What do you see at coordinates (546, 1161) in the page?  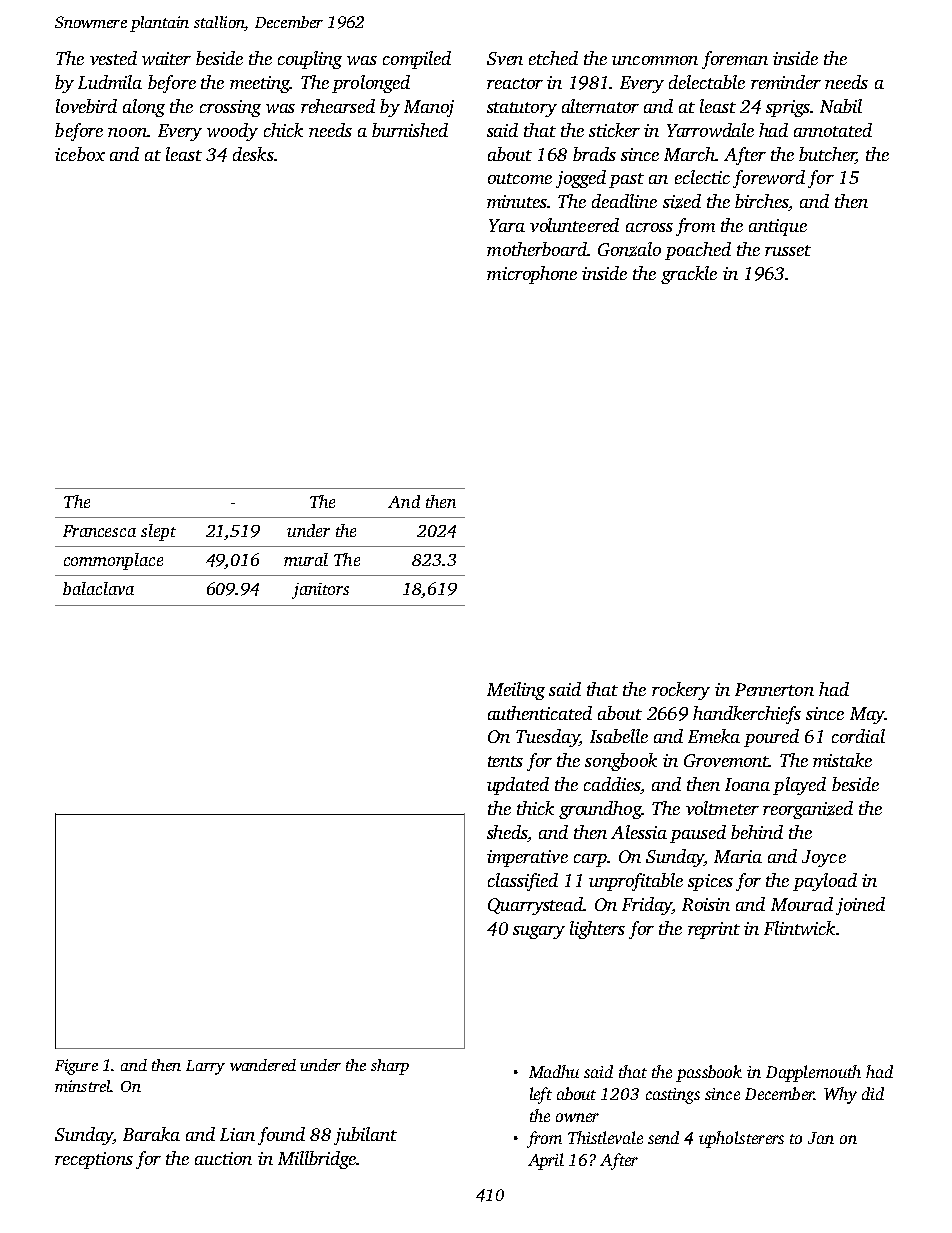 I see `April` at bounding box center [546, 1161].
